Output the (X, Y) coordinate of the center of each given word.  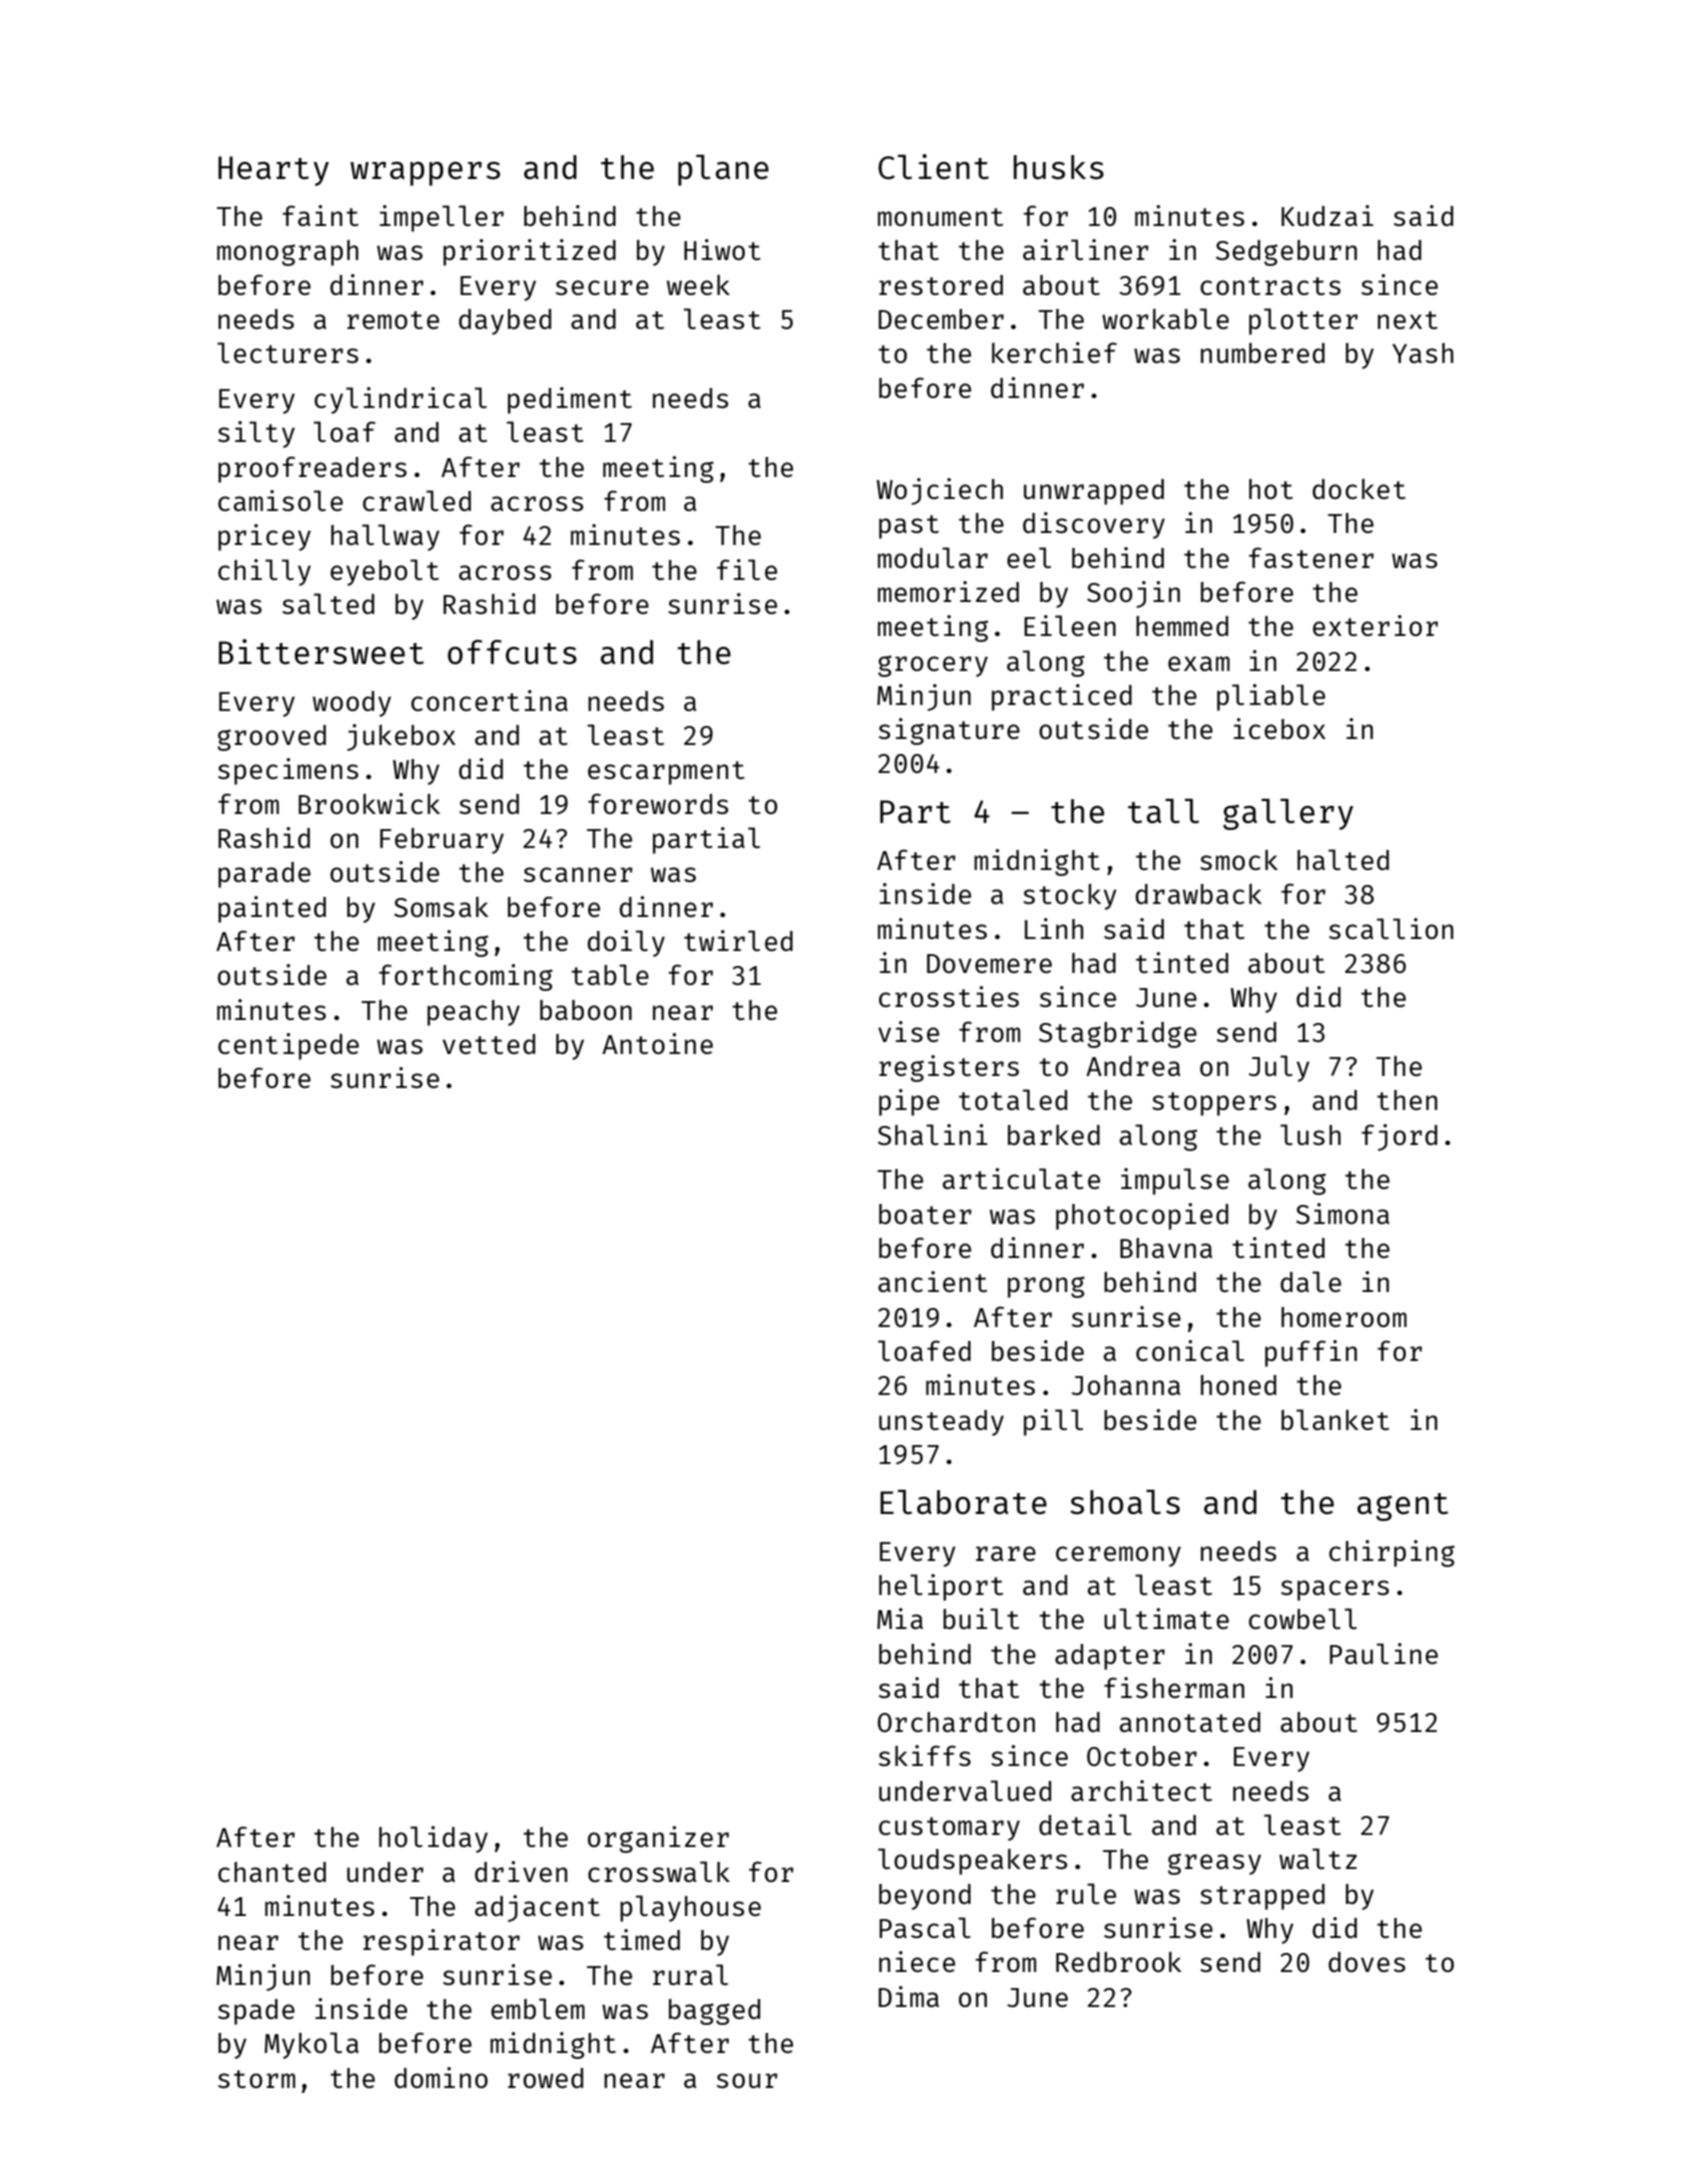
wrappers (425, 174)
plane (723, 170)
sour (747, 2080)
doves (1366, 1962)
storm (256, 2079)
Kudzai (1327, 215)
